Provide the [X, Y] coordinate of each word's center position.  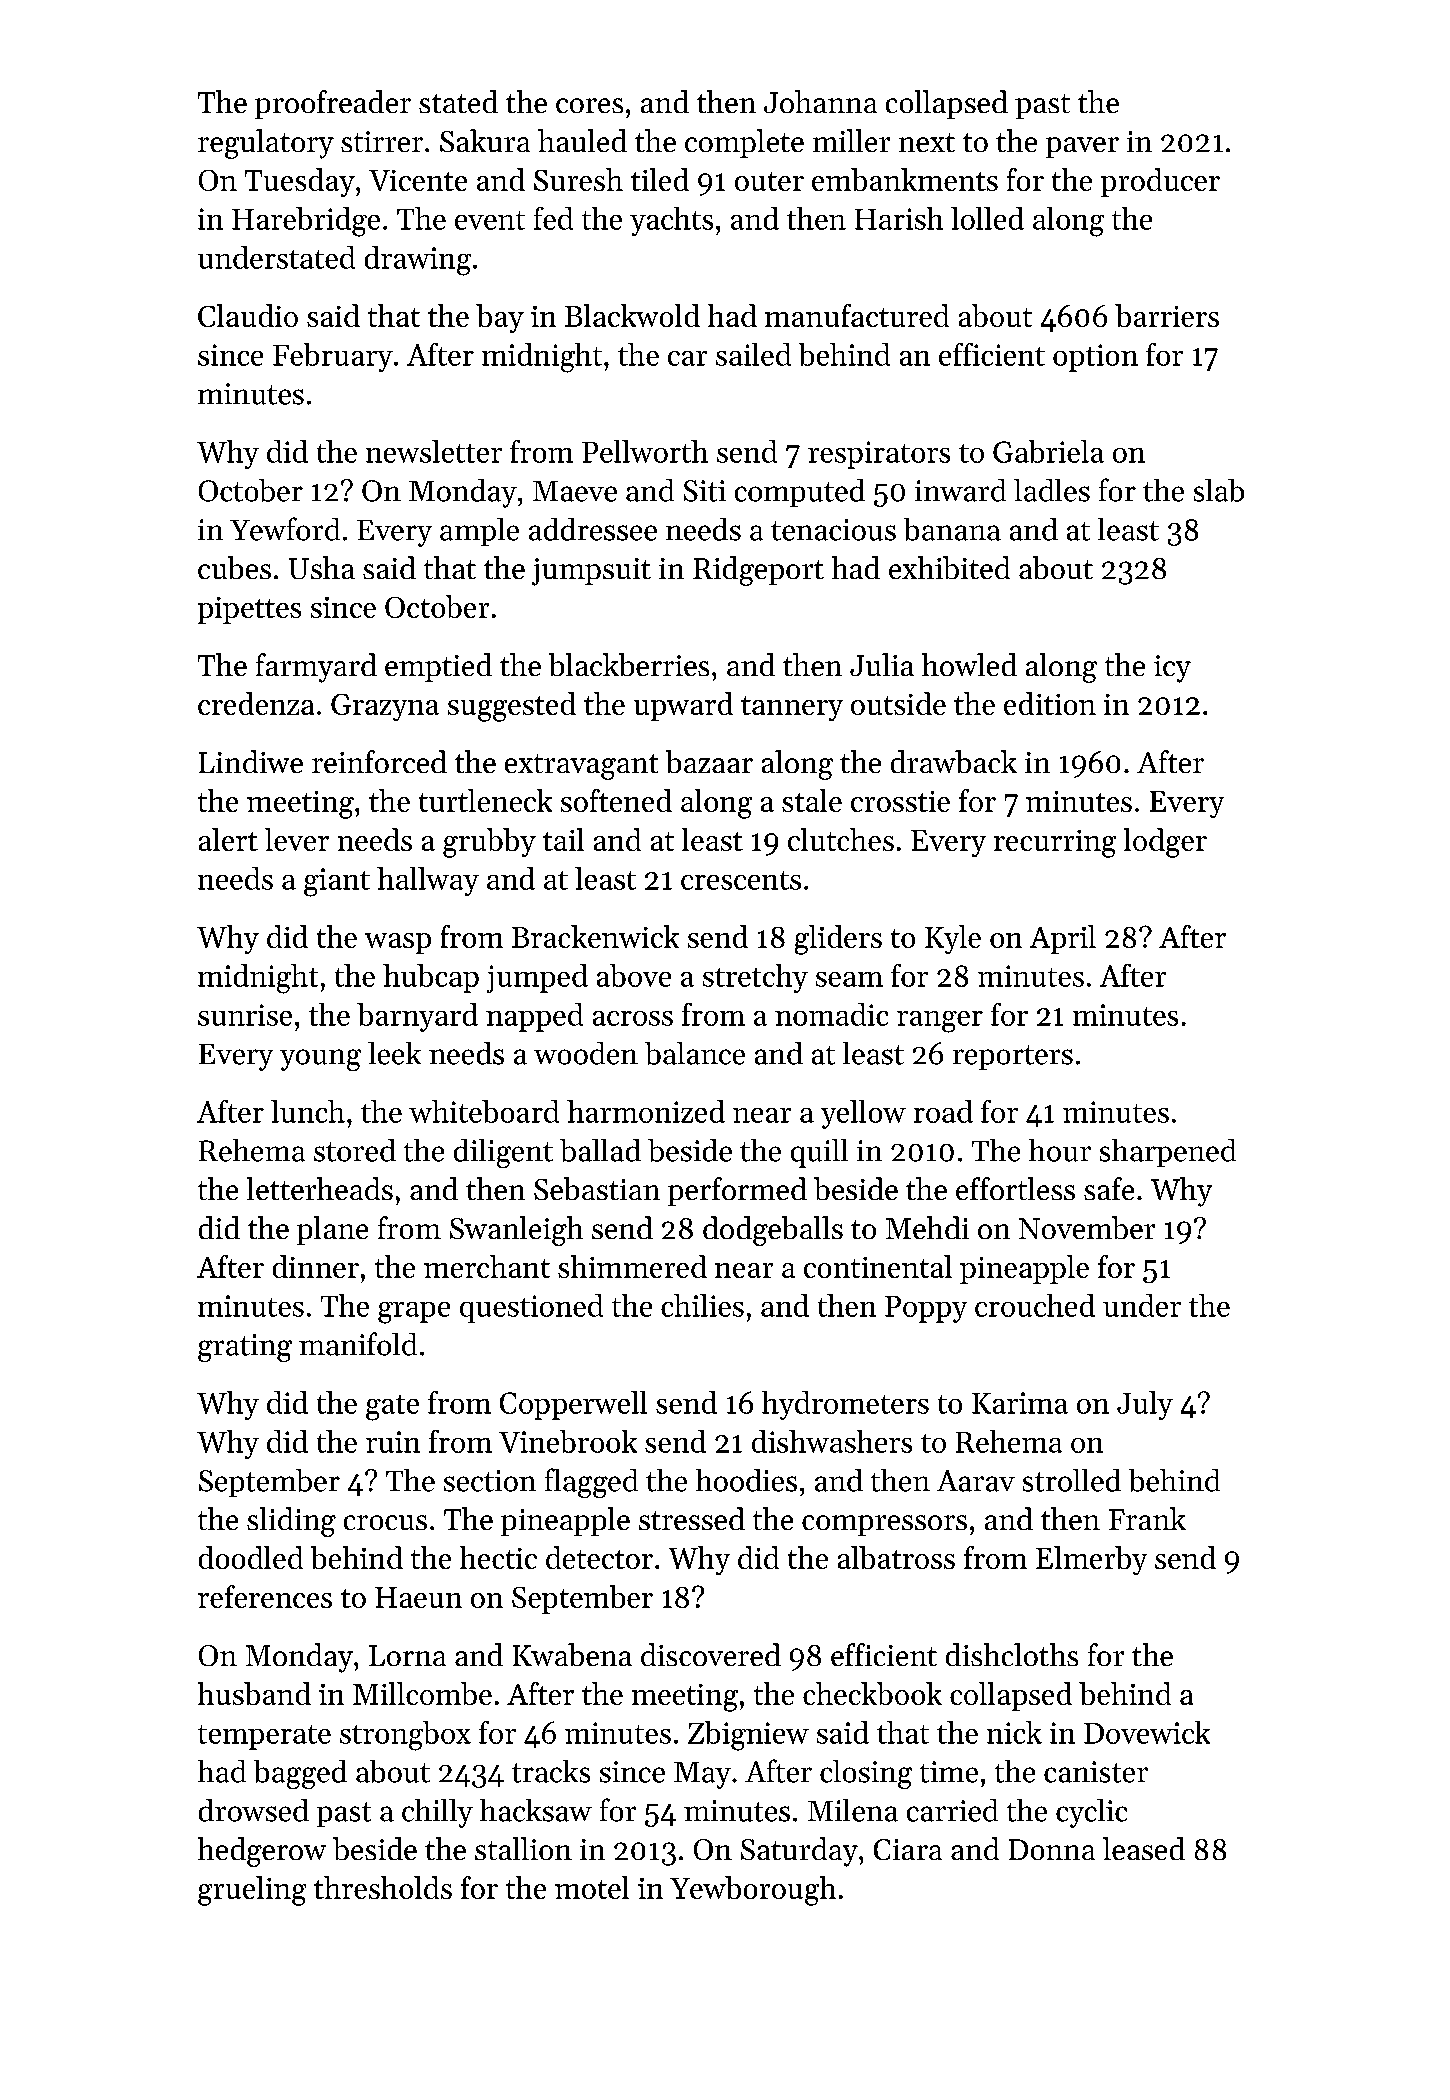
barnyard [417, 1017]
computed [800, 493]
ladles [1052, 490]
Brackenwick [595, 936]
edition [1050, 703]
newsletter [434, 451]
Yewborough [753, 1891]
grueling [252, 1891]
